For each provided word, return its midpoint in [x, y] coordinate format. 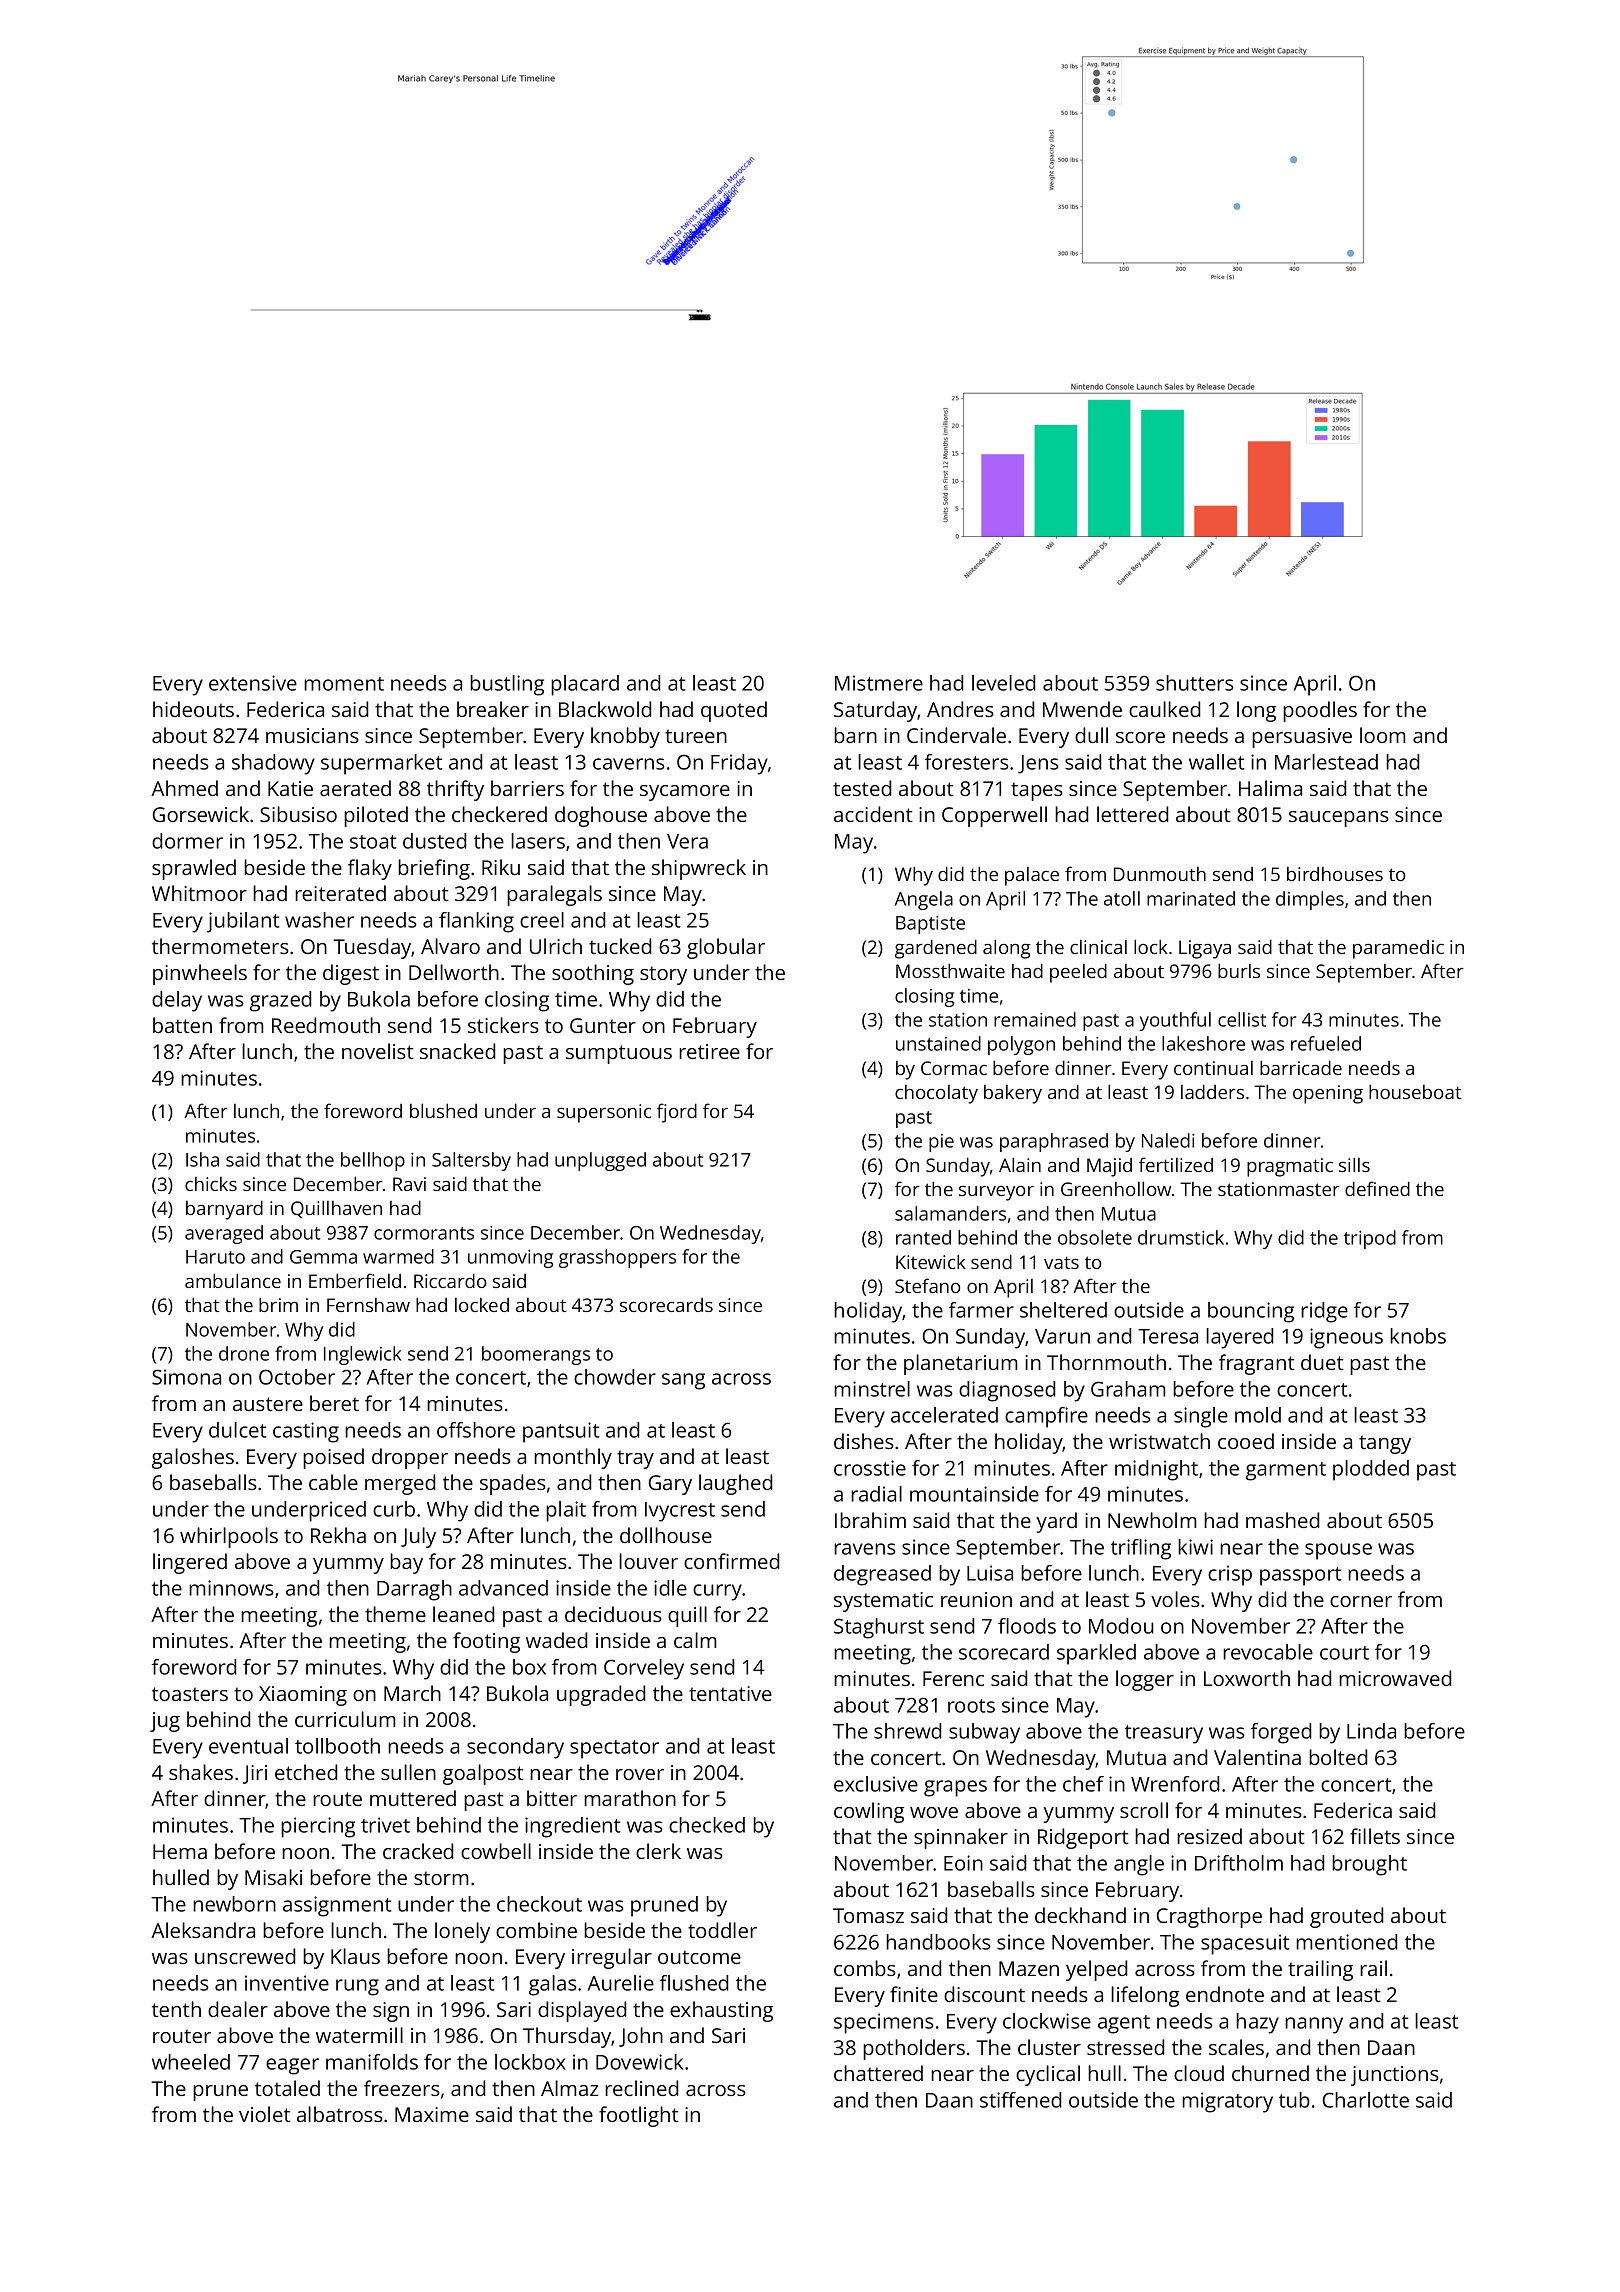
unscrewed [245, 1956]
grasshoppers [617, 1258]
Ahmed [184, 788]
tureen [696, 736]
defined [1377, 1188]
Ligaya [1205, 949]
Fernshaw [368, 1305]
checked [707, 1825]
